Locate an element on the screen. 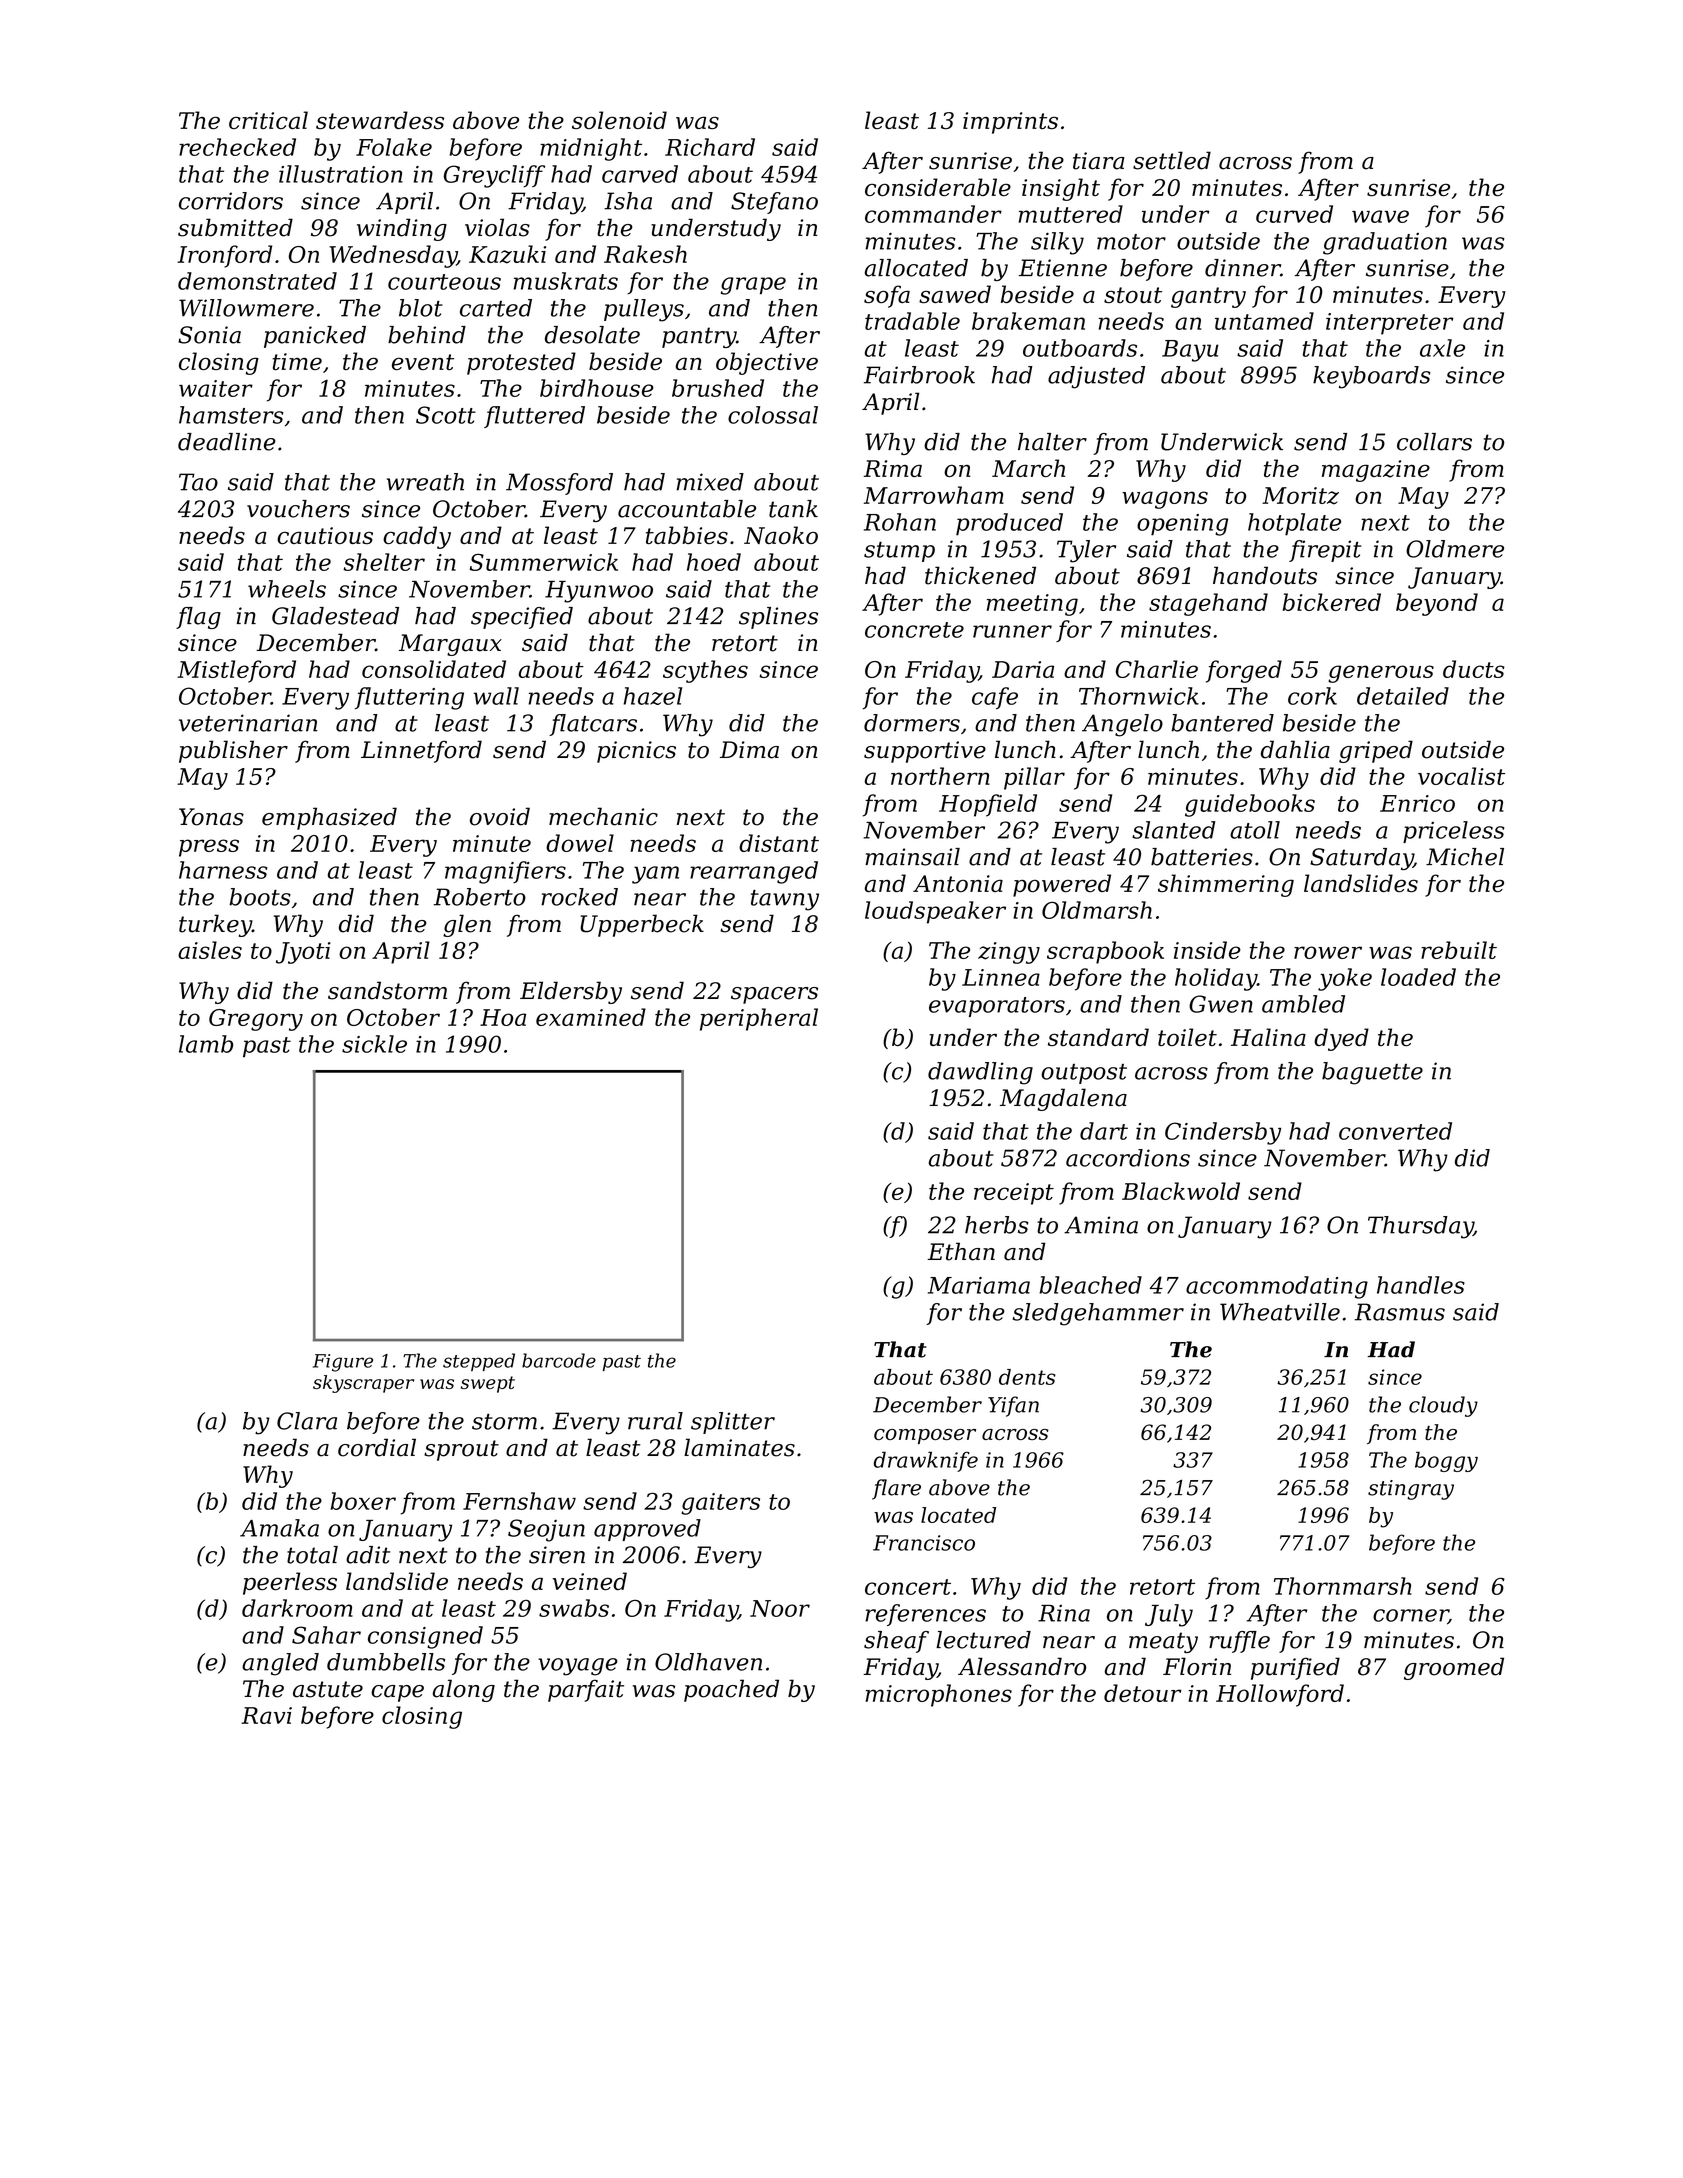 This screenshot has width=1683, height=2178. microphones is located at coordinates (938, 1695).
